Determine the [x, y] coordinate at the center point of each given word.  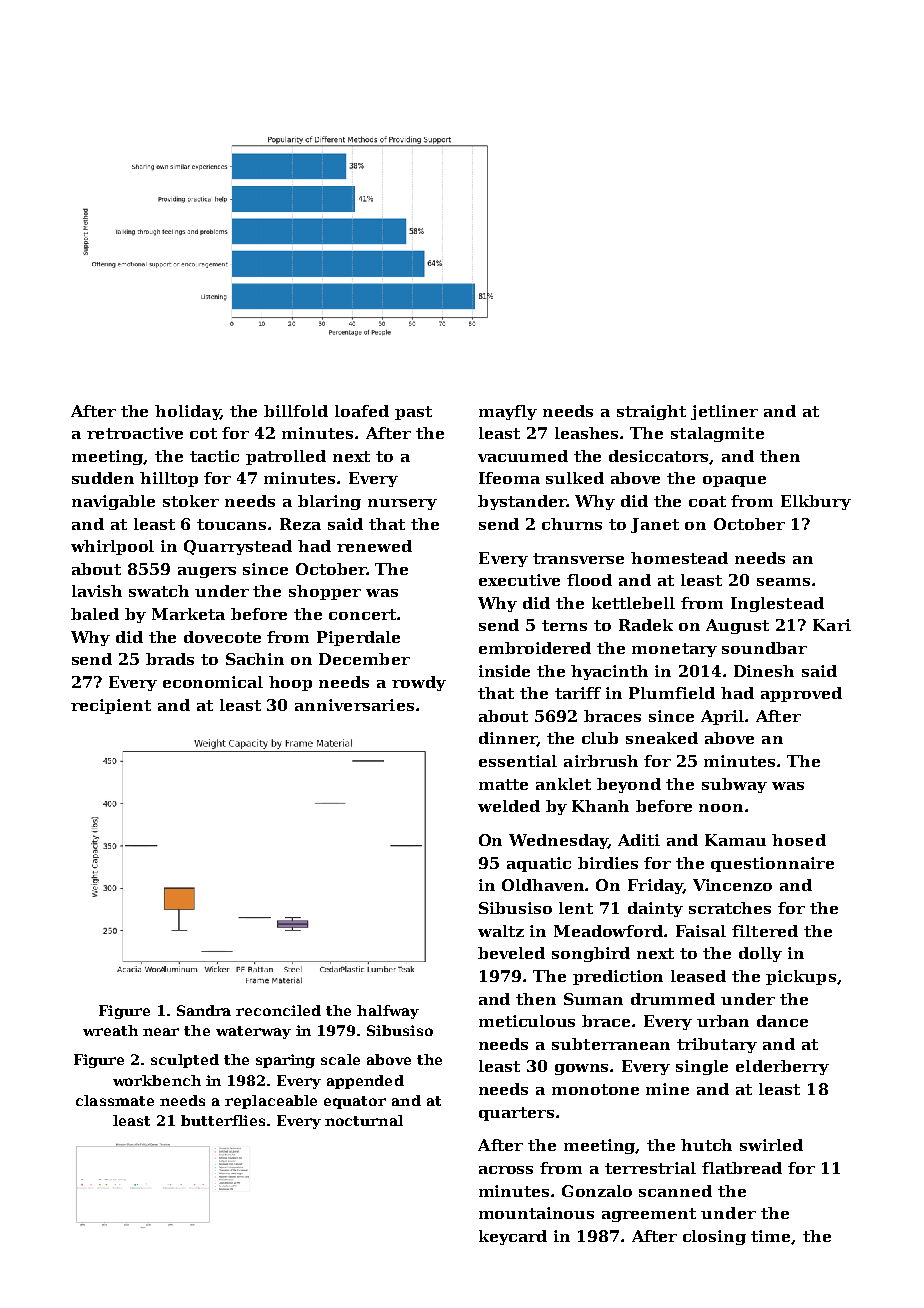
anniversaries [354, 705]
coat [707, 501]
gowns [583, 1069]
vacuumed [523, 456]
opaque [734, 481]
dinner [508, 739]
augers [207, 572]
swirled [771, 1145]
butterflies [223, 1120]
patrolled [286, 457]
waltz [501, 931]
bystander [522, 502]
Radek [646, 625]
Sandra [204, 1010]
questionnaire [772, 864]
